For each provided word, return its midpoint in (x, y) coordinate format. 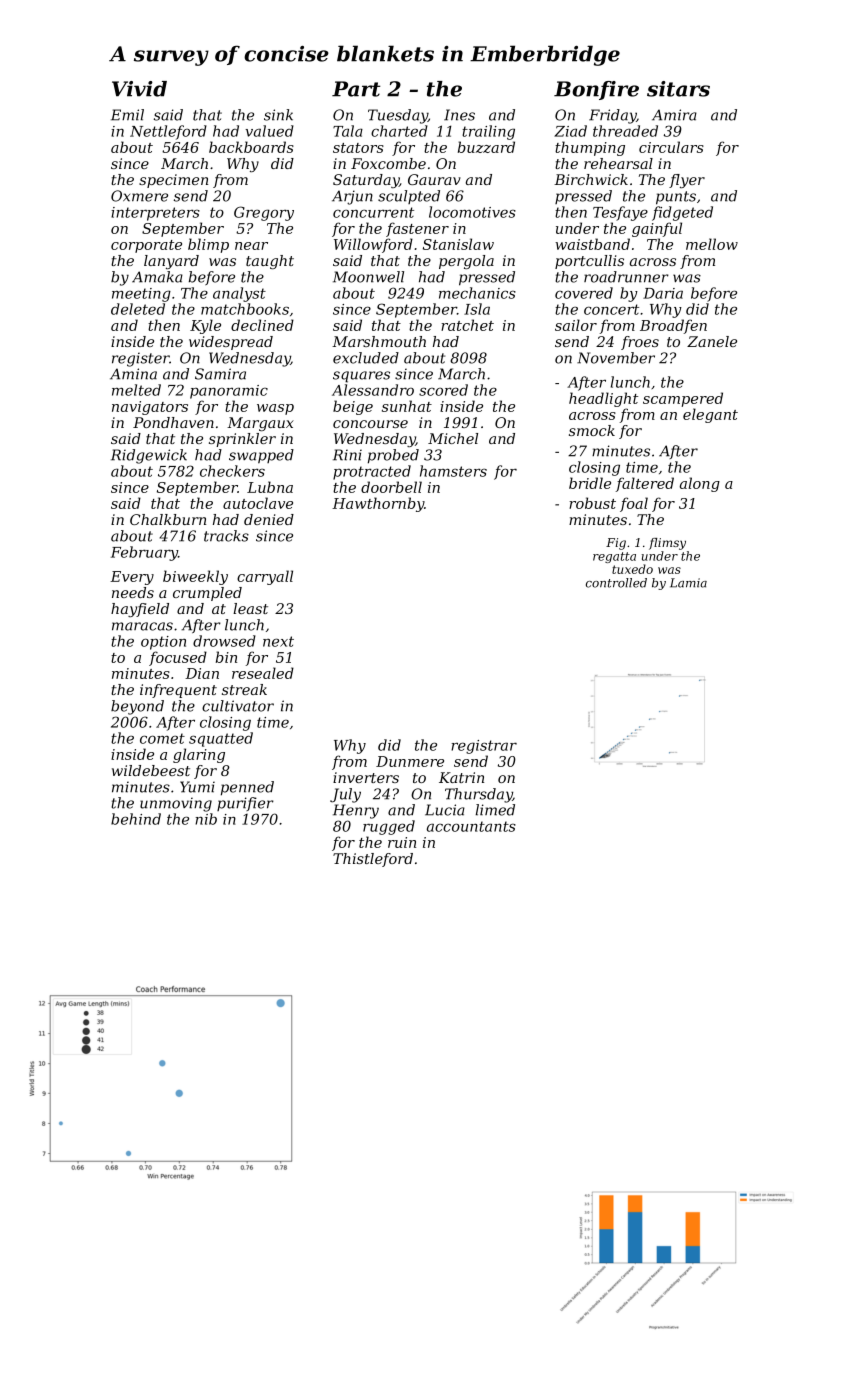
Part (356, 89)
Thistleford (373, 860)
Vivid (139, 89)
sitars (678, 89)
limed (495, 810)
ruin (402, 842)
